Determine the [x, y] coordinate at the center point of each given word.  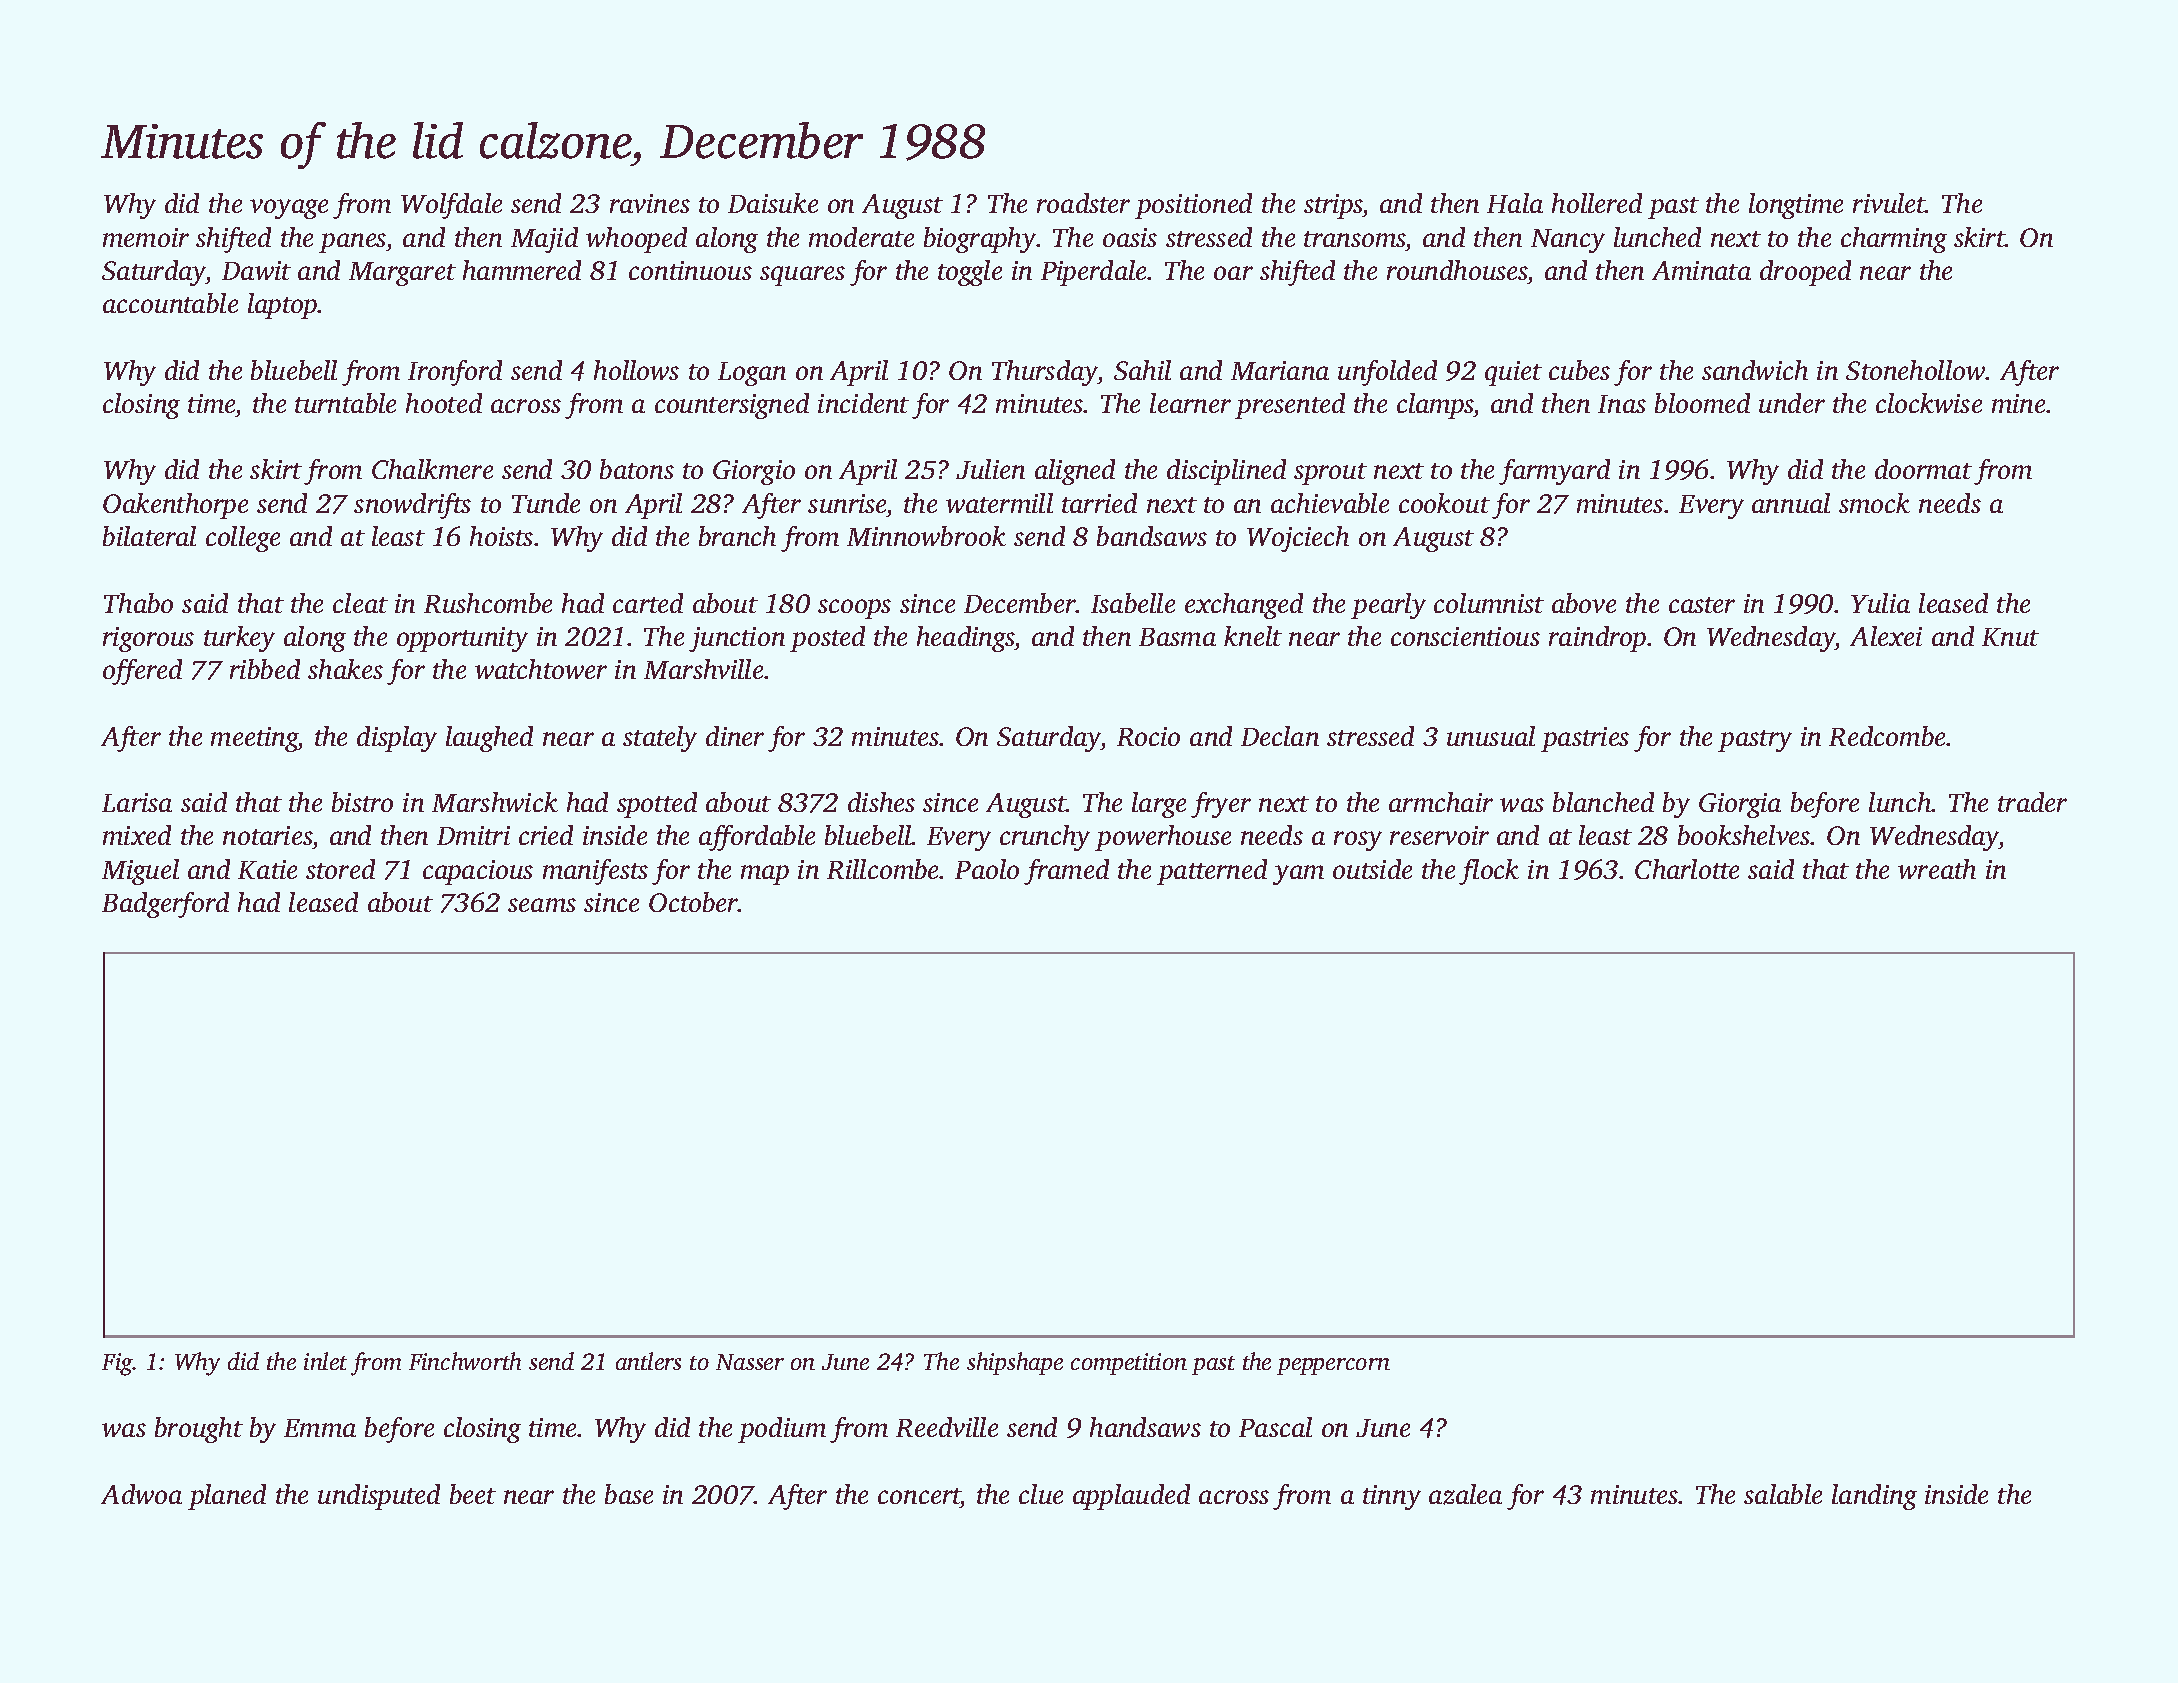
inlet [325, 1361]
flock [1489, 872]
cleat [360, 603]
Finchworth [465, 1361]
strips [1333, 206]
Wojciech [1298, 539]
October [694, 902]
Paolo [987, 869]
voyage [289, 209]
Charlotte [1687, 869]
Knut [2010, 637]
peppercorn [1333, 1366]
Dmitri [473, 835]
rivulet [1889, 203]
